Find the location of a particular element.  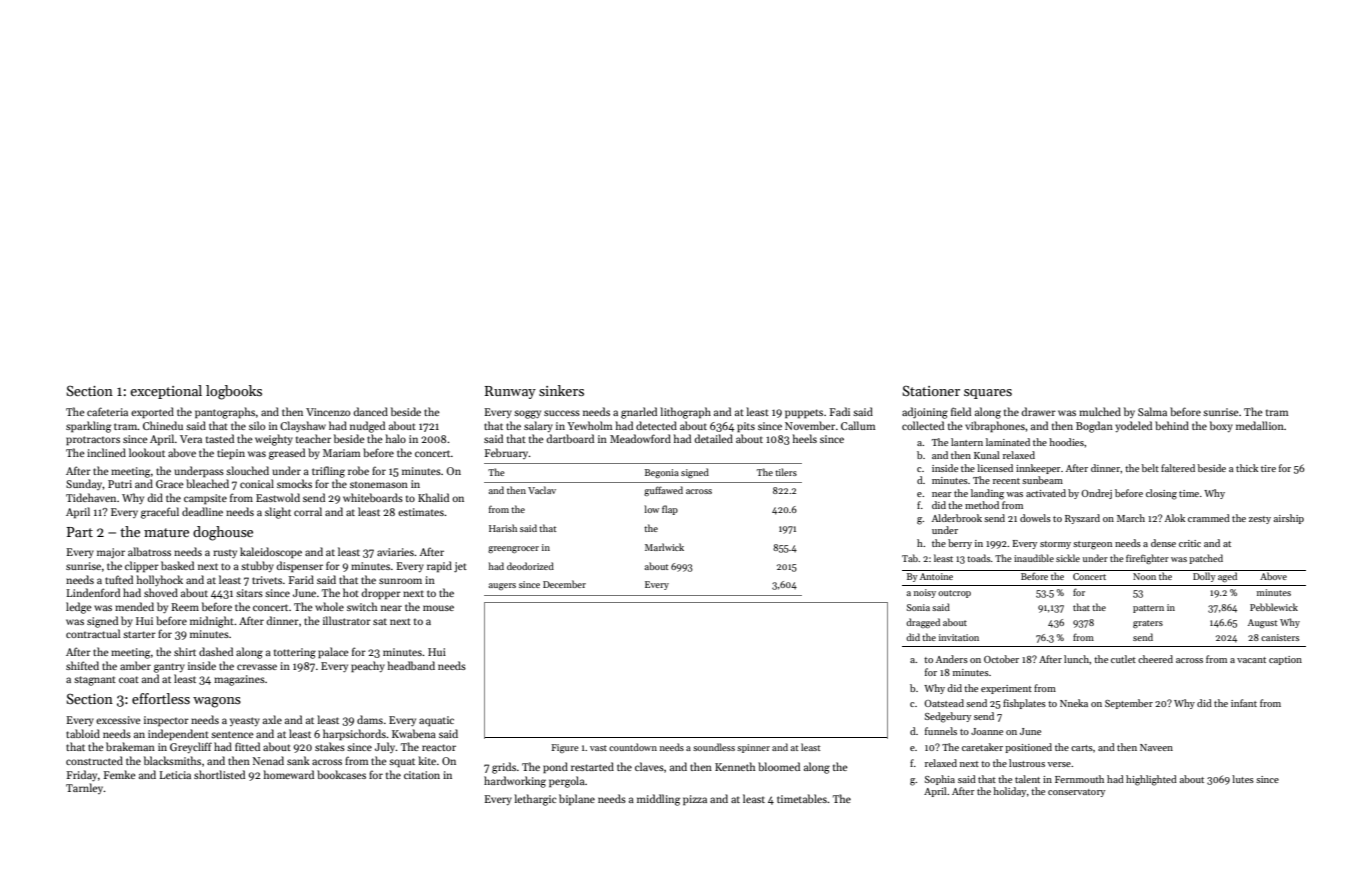

crammed is located at coordinates (1209, 518).
